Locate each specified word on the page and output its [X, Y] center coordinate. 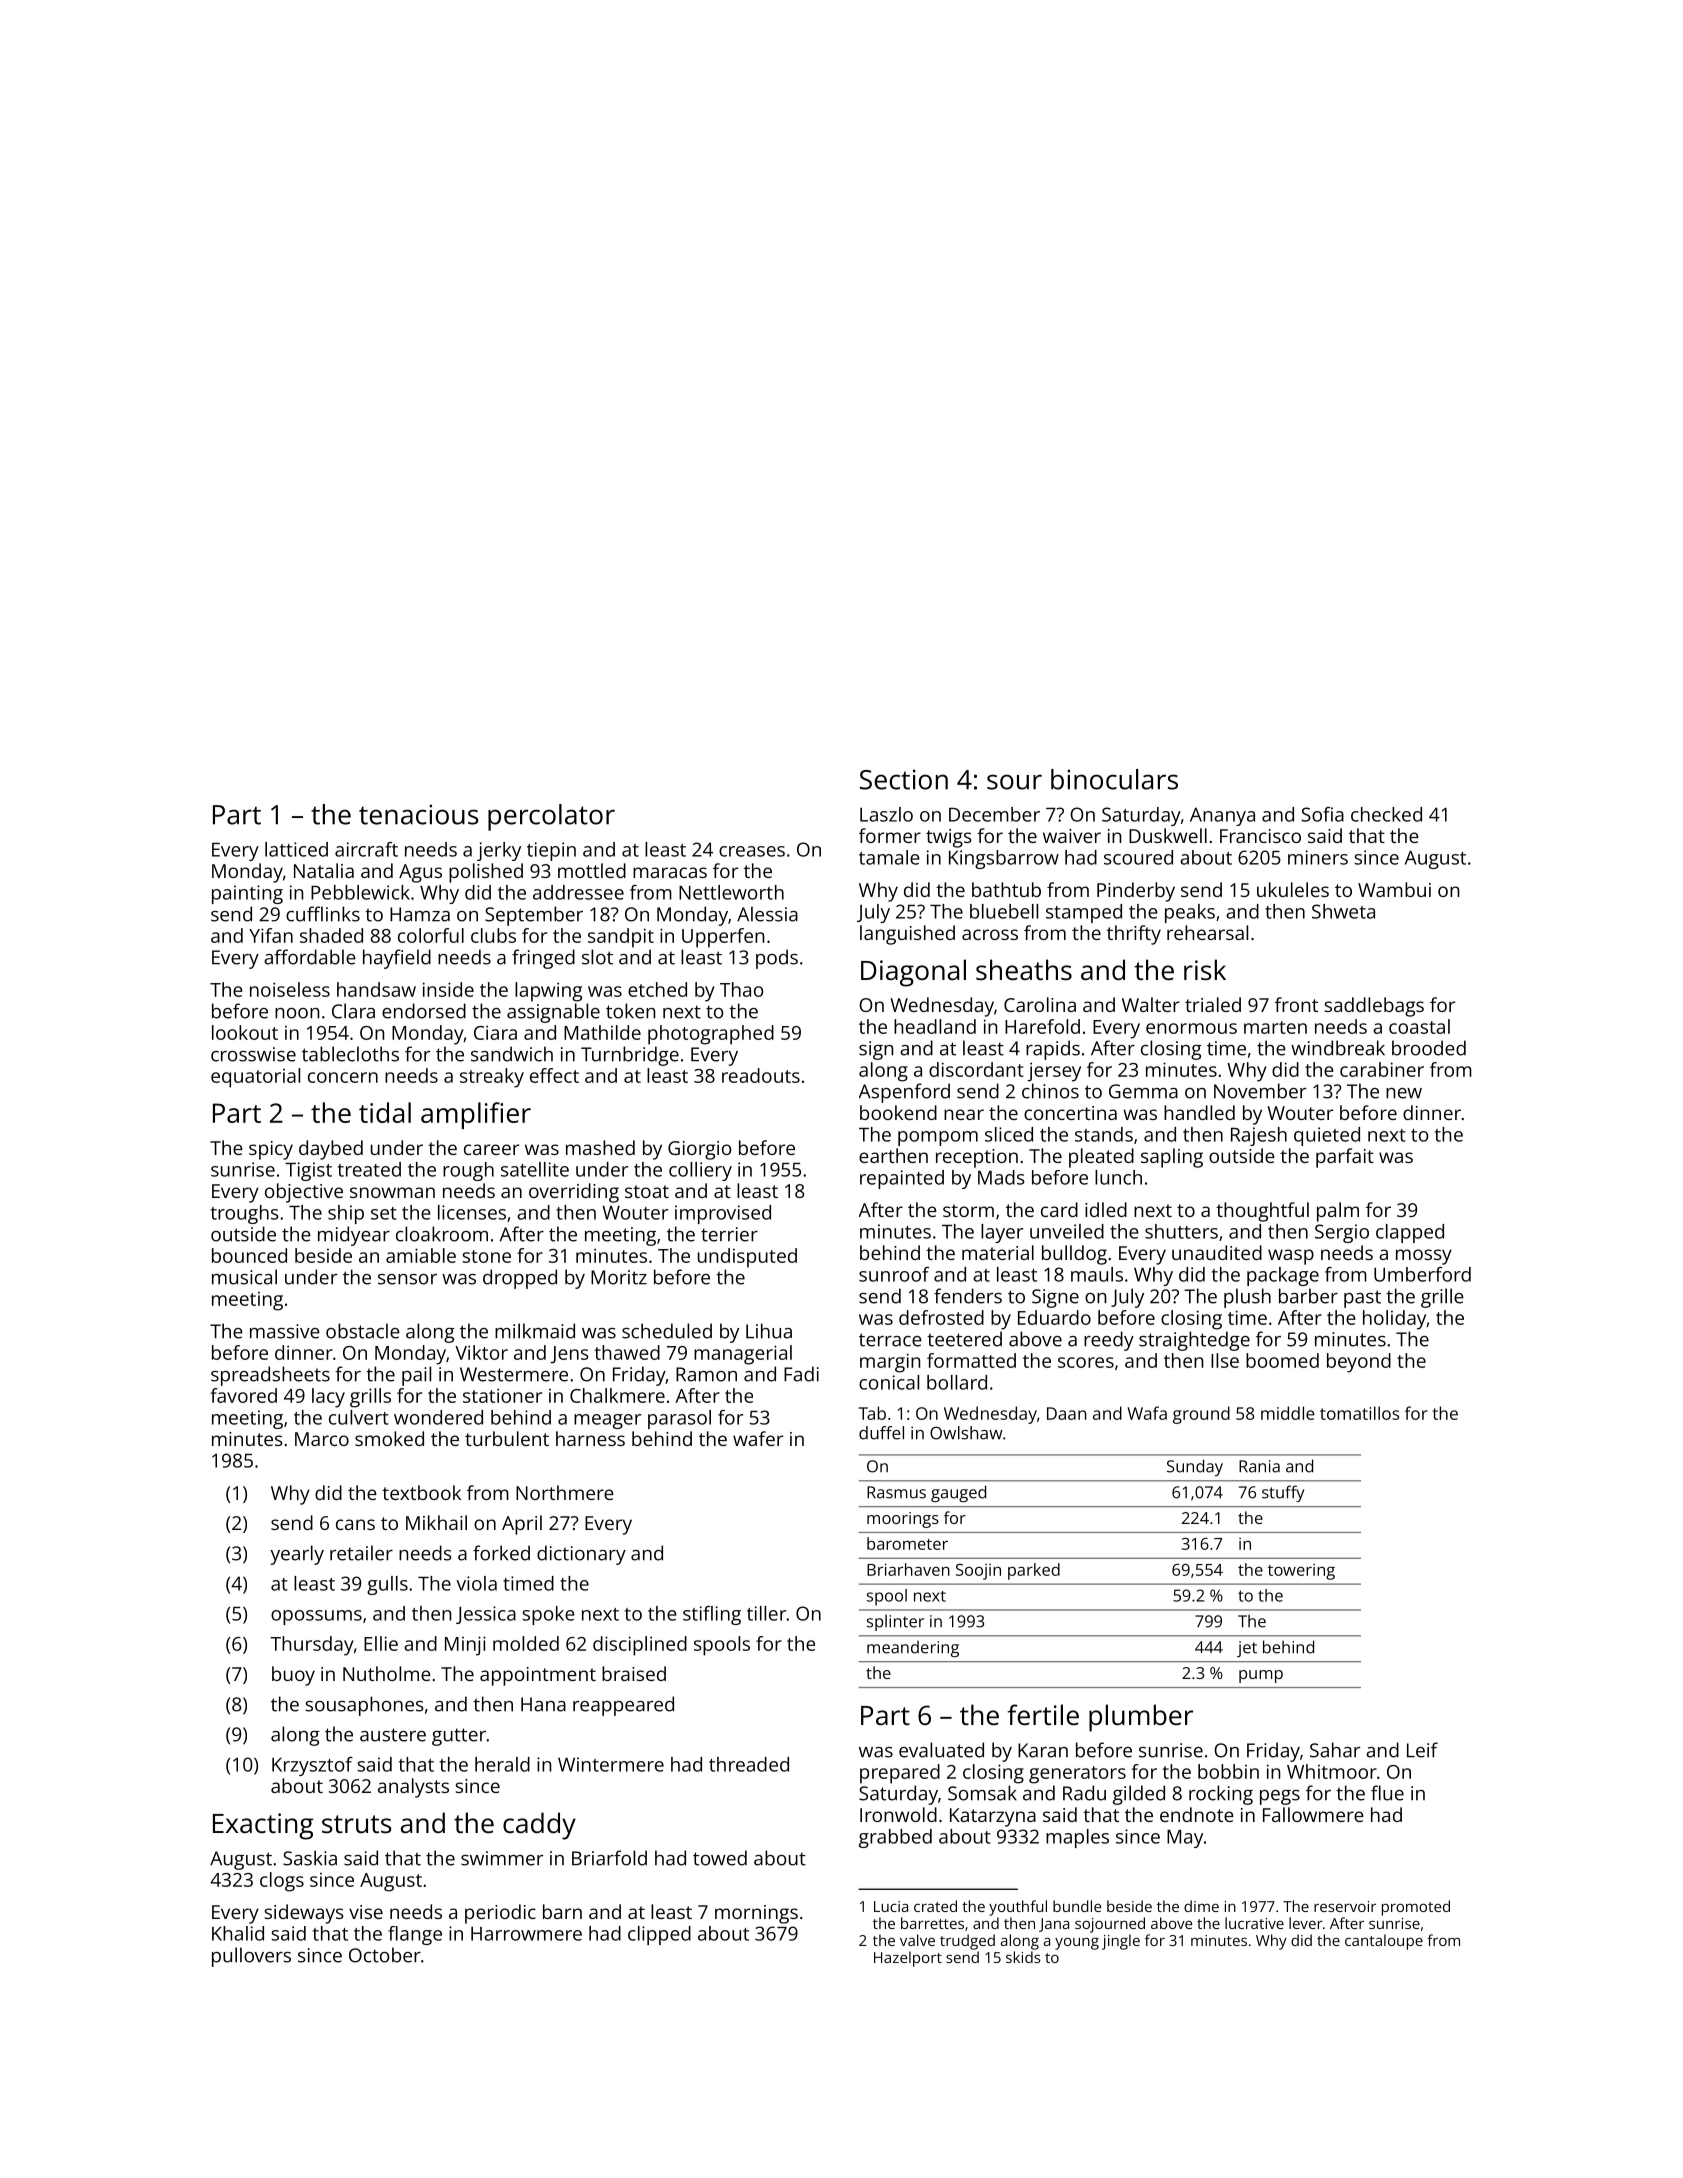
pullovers [251, 1957]
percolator [551, 817]
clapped [1410, 1233]
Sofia [1322, 814]
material [998, 1252]
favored [243, 1395]
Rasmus [896, 1492]
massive [285, 1331]
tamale [889, 857]
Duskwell [1168, 835]
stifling [712, 1615]
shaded [331, 935]
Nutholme [387, 1673]
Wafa [1147, 1413]
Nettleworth [731, 892]
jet [1247, 1649]
